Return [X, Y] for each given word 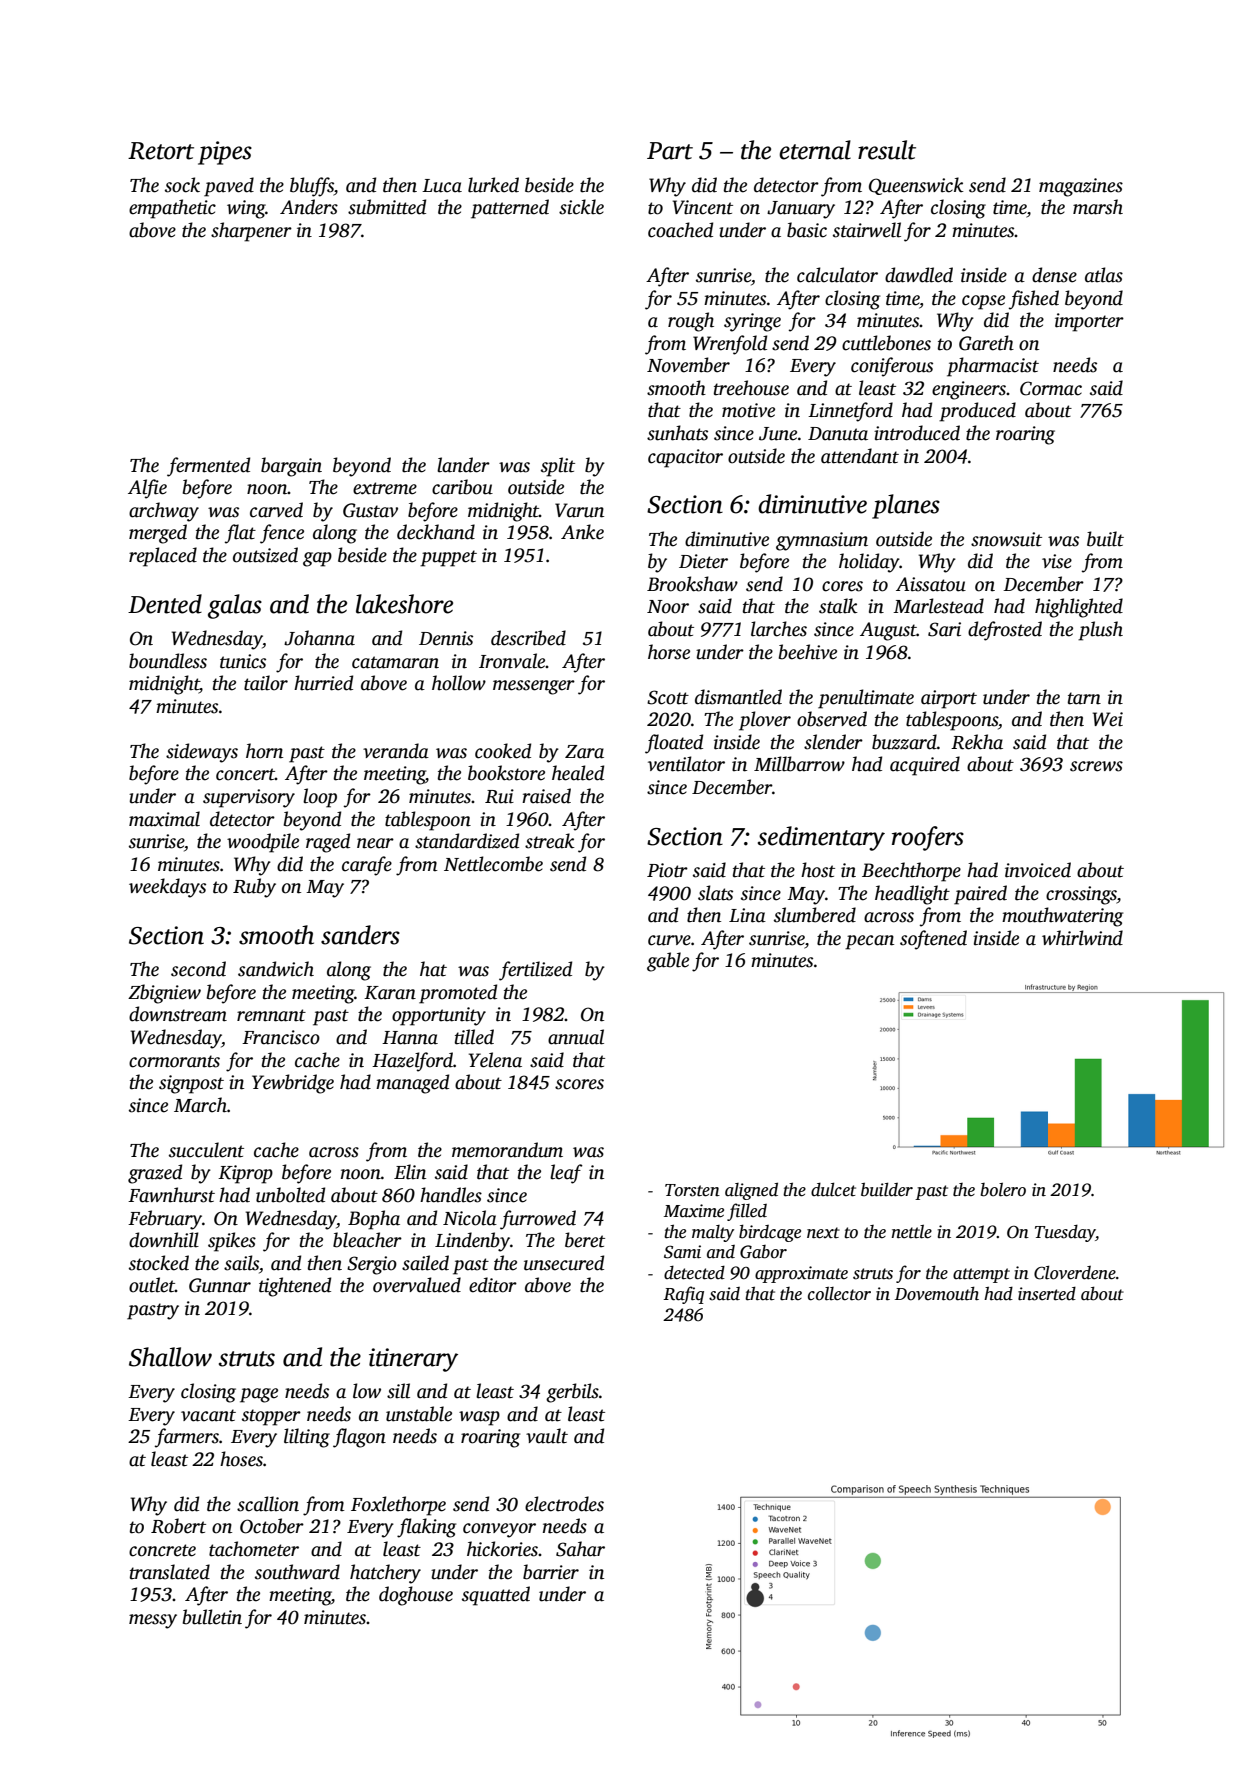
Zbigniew [164, 994]
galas [235, 606]
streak [550, 841]
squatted [496, 1596]
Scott [668, 697]
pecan [869, 942]
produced [977, 412]
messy [153, 1621]
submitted [387, 207]
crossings [1081, 895]
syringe [752, 322]
